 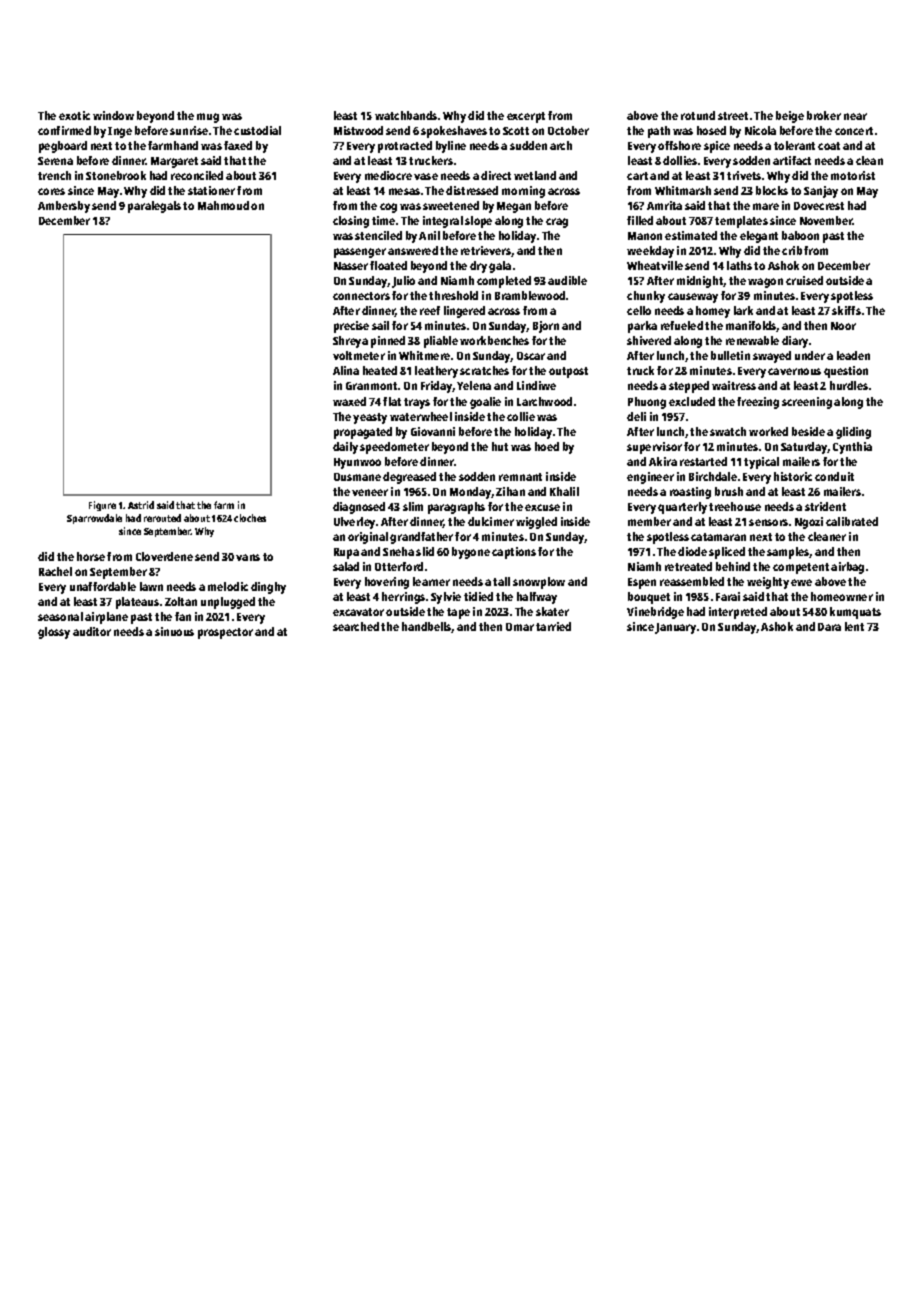 What do you see at coordinates (855, 116) in the screenshot?
I see `near` at bounding box center [855, 116].
